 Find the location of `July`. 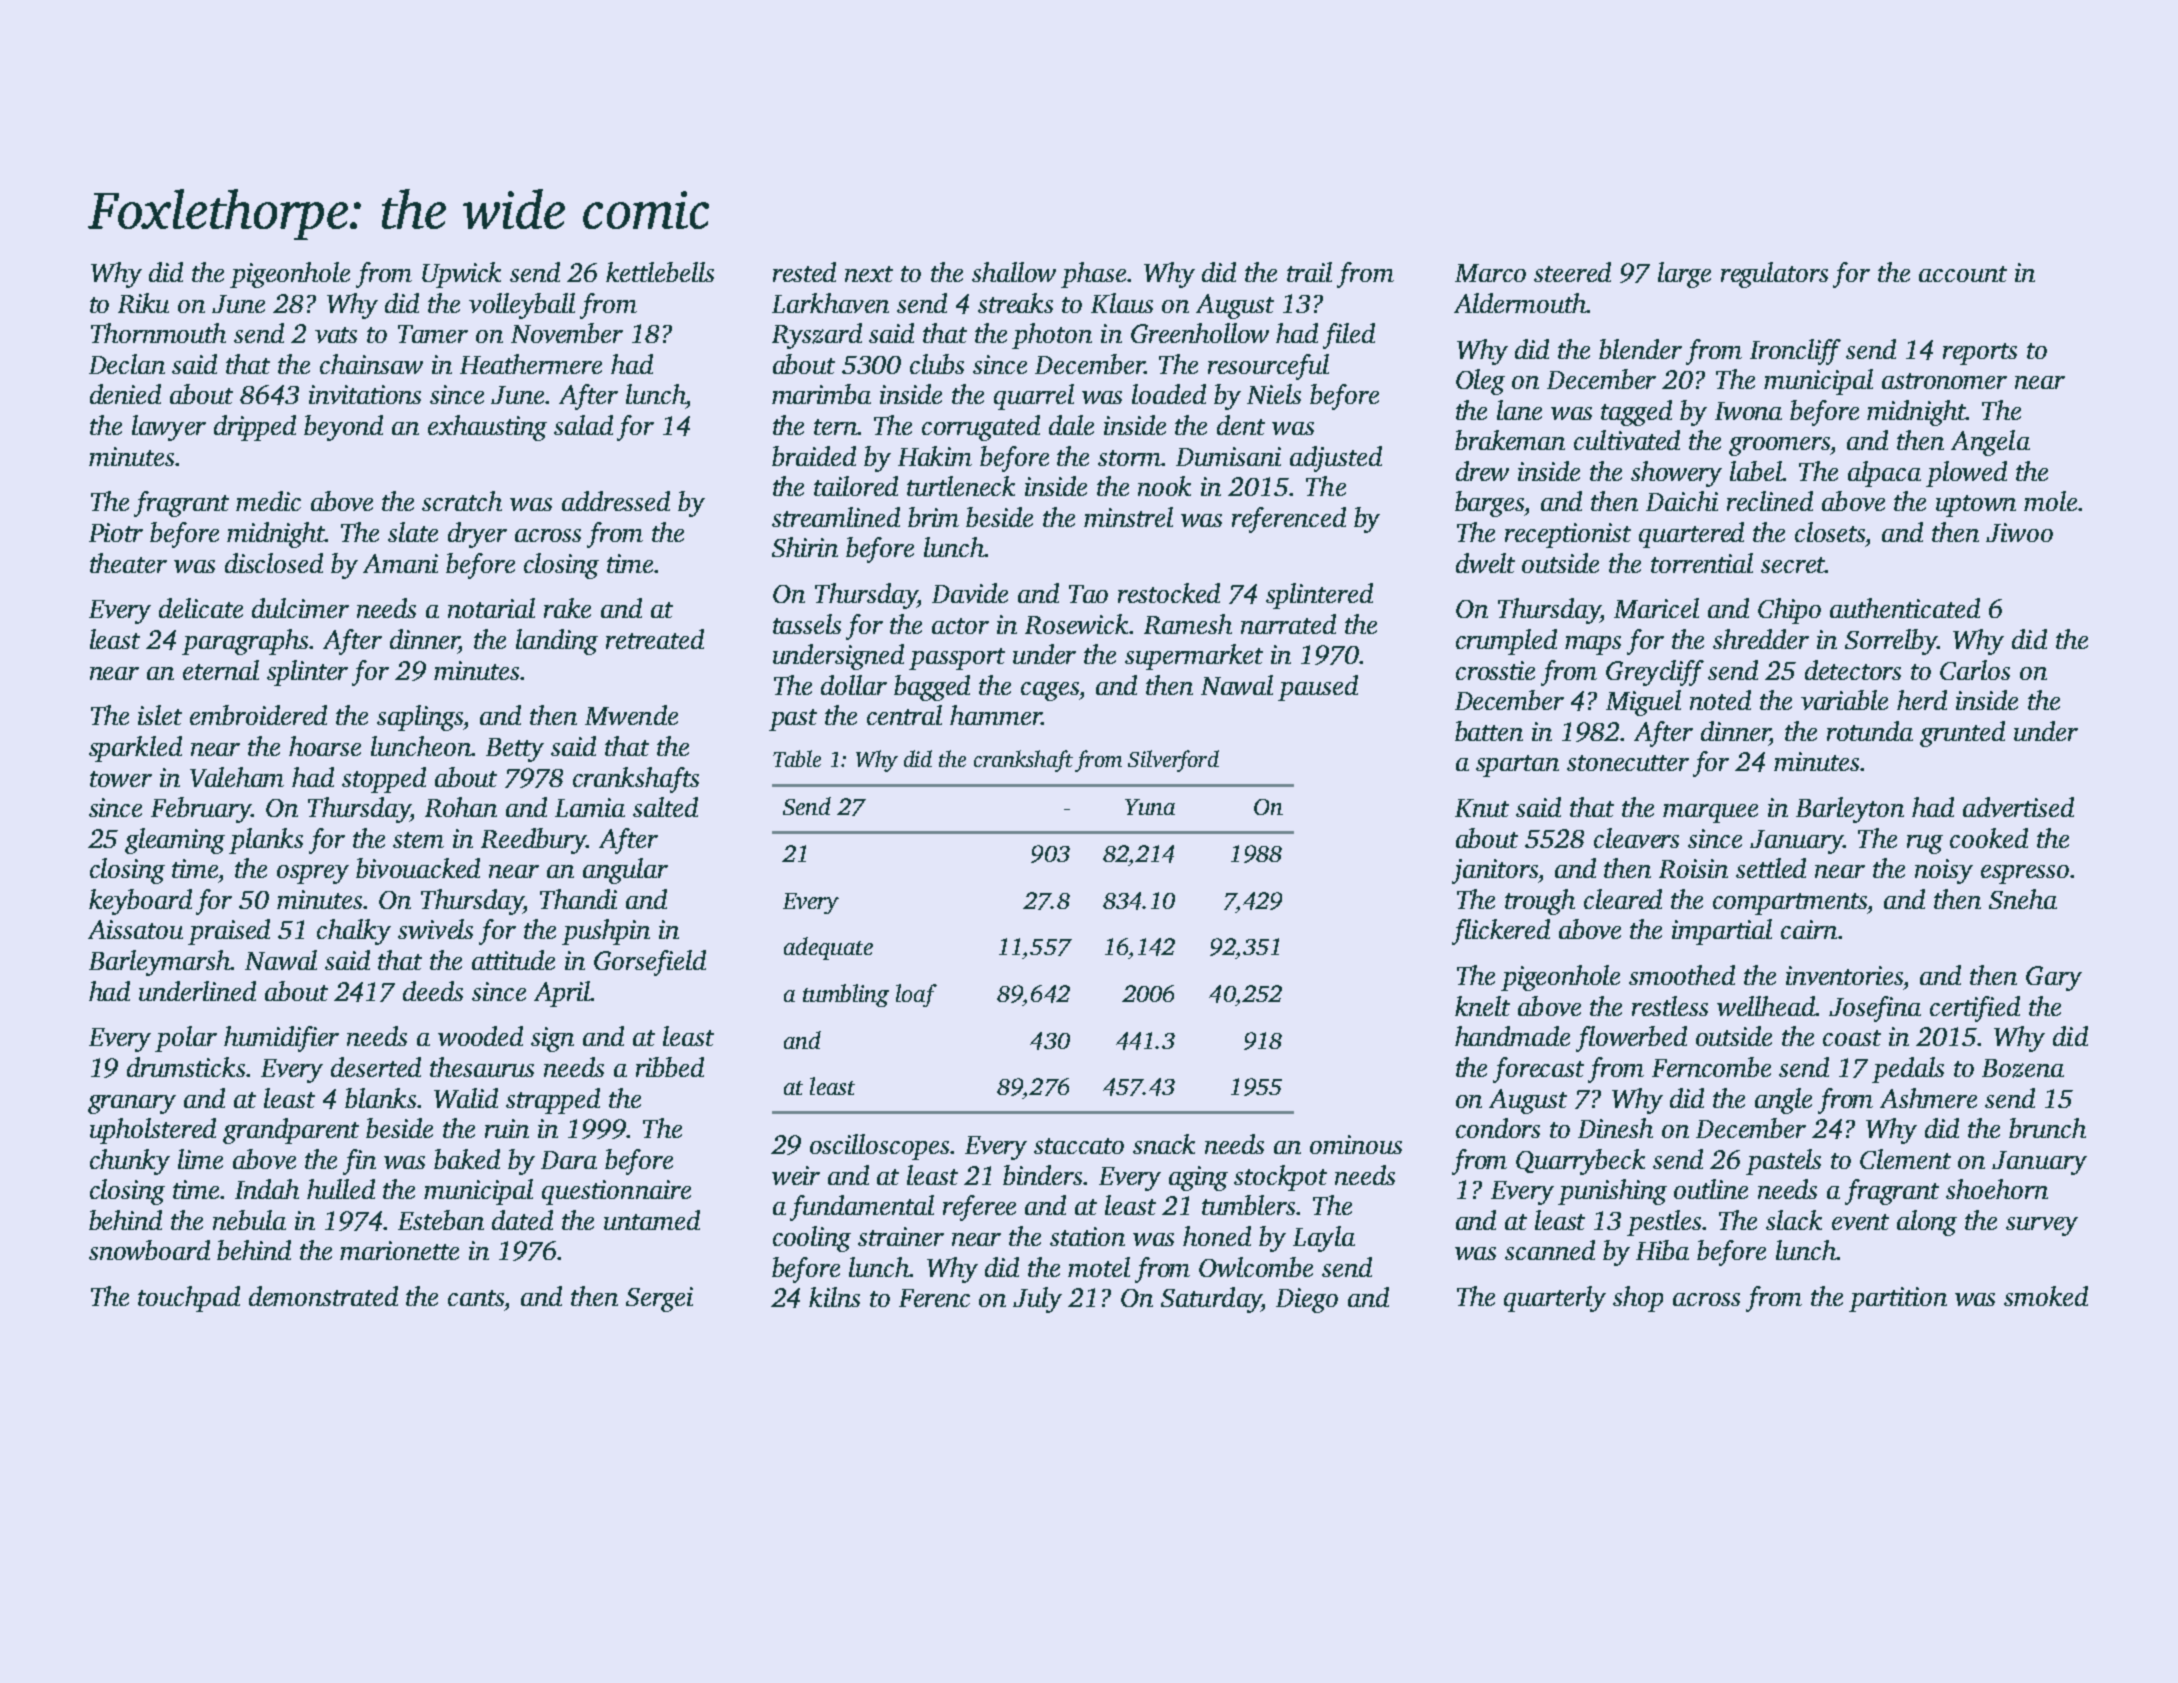

July is located at coordinates (1037, 1300).
